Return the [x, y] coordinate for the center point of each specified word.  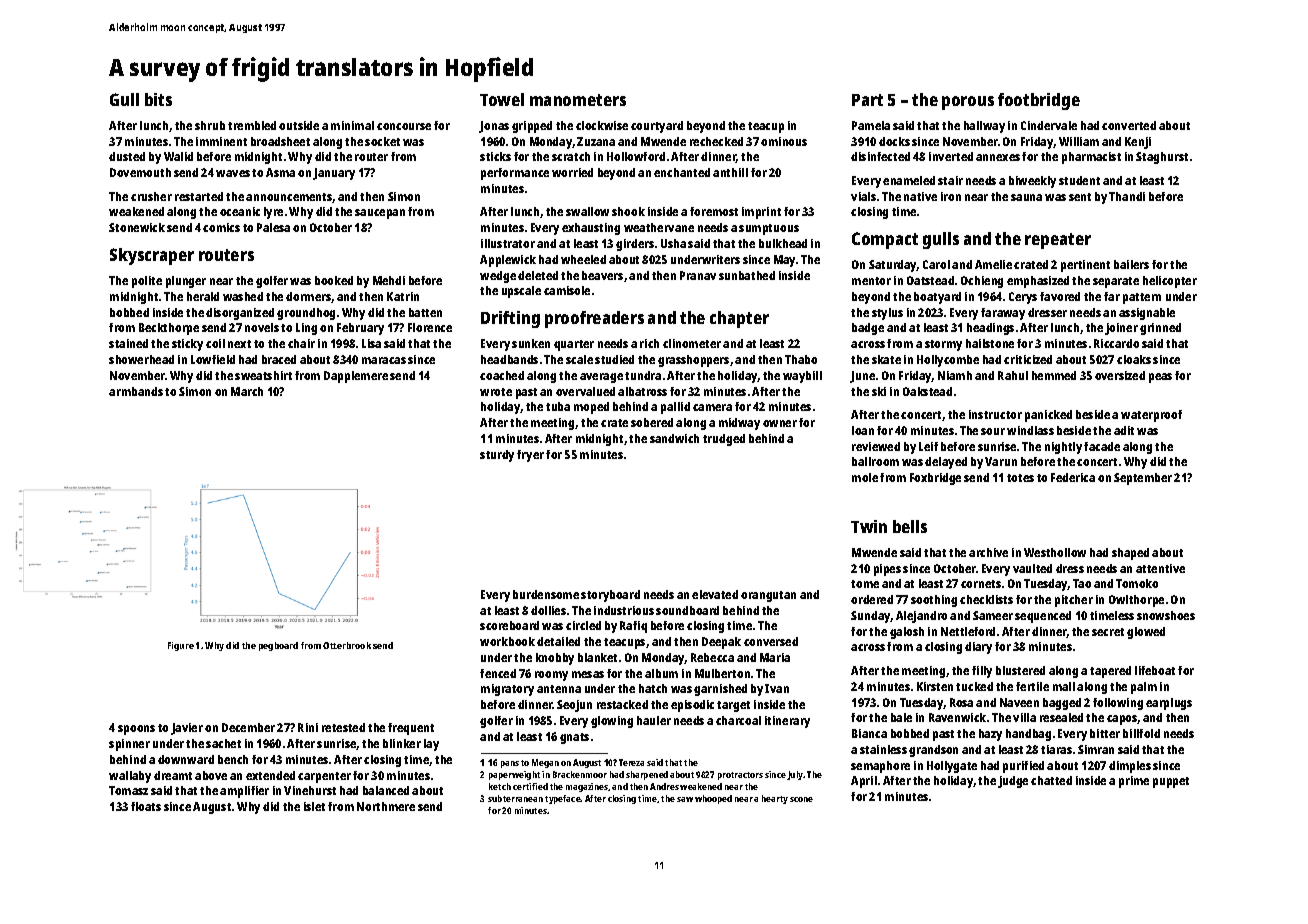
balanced [386, 790]
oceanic [240, 211]
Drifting [510, 319]
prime [1134, 782]
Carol [936, 264]
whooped [713, 799]
